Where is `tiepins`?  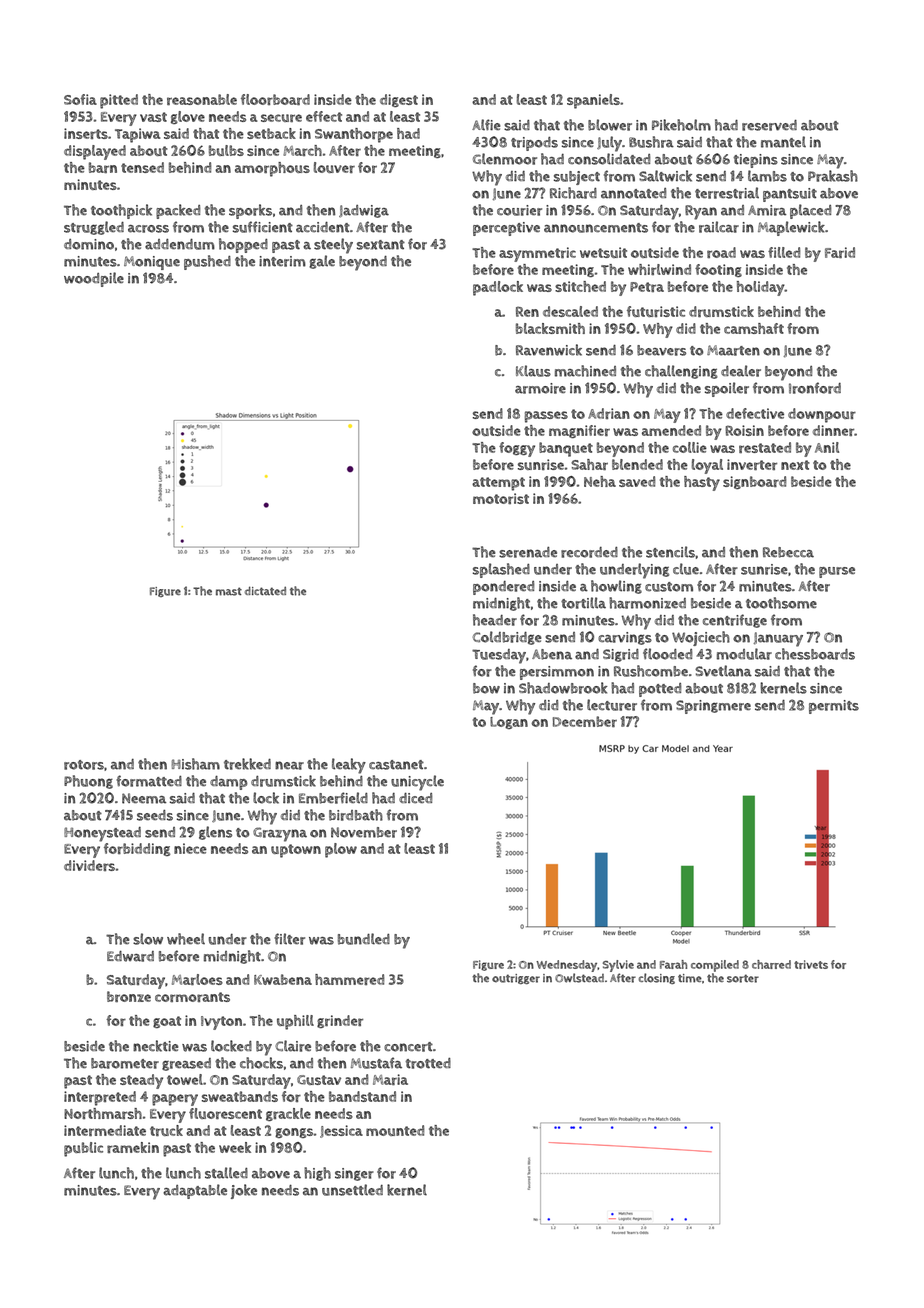 tiepins is located at coordinates (755, 161).
